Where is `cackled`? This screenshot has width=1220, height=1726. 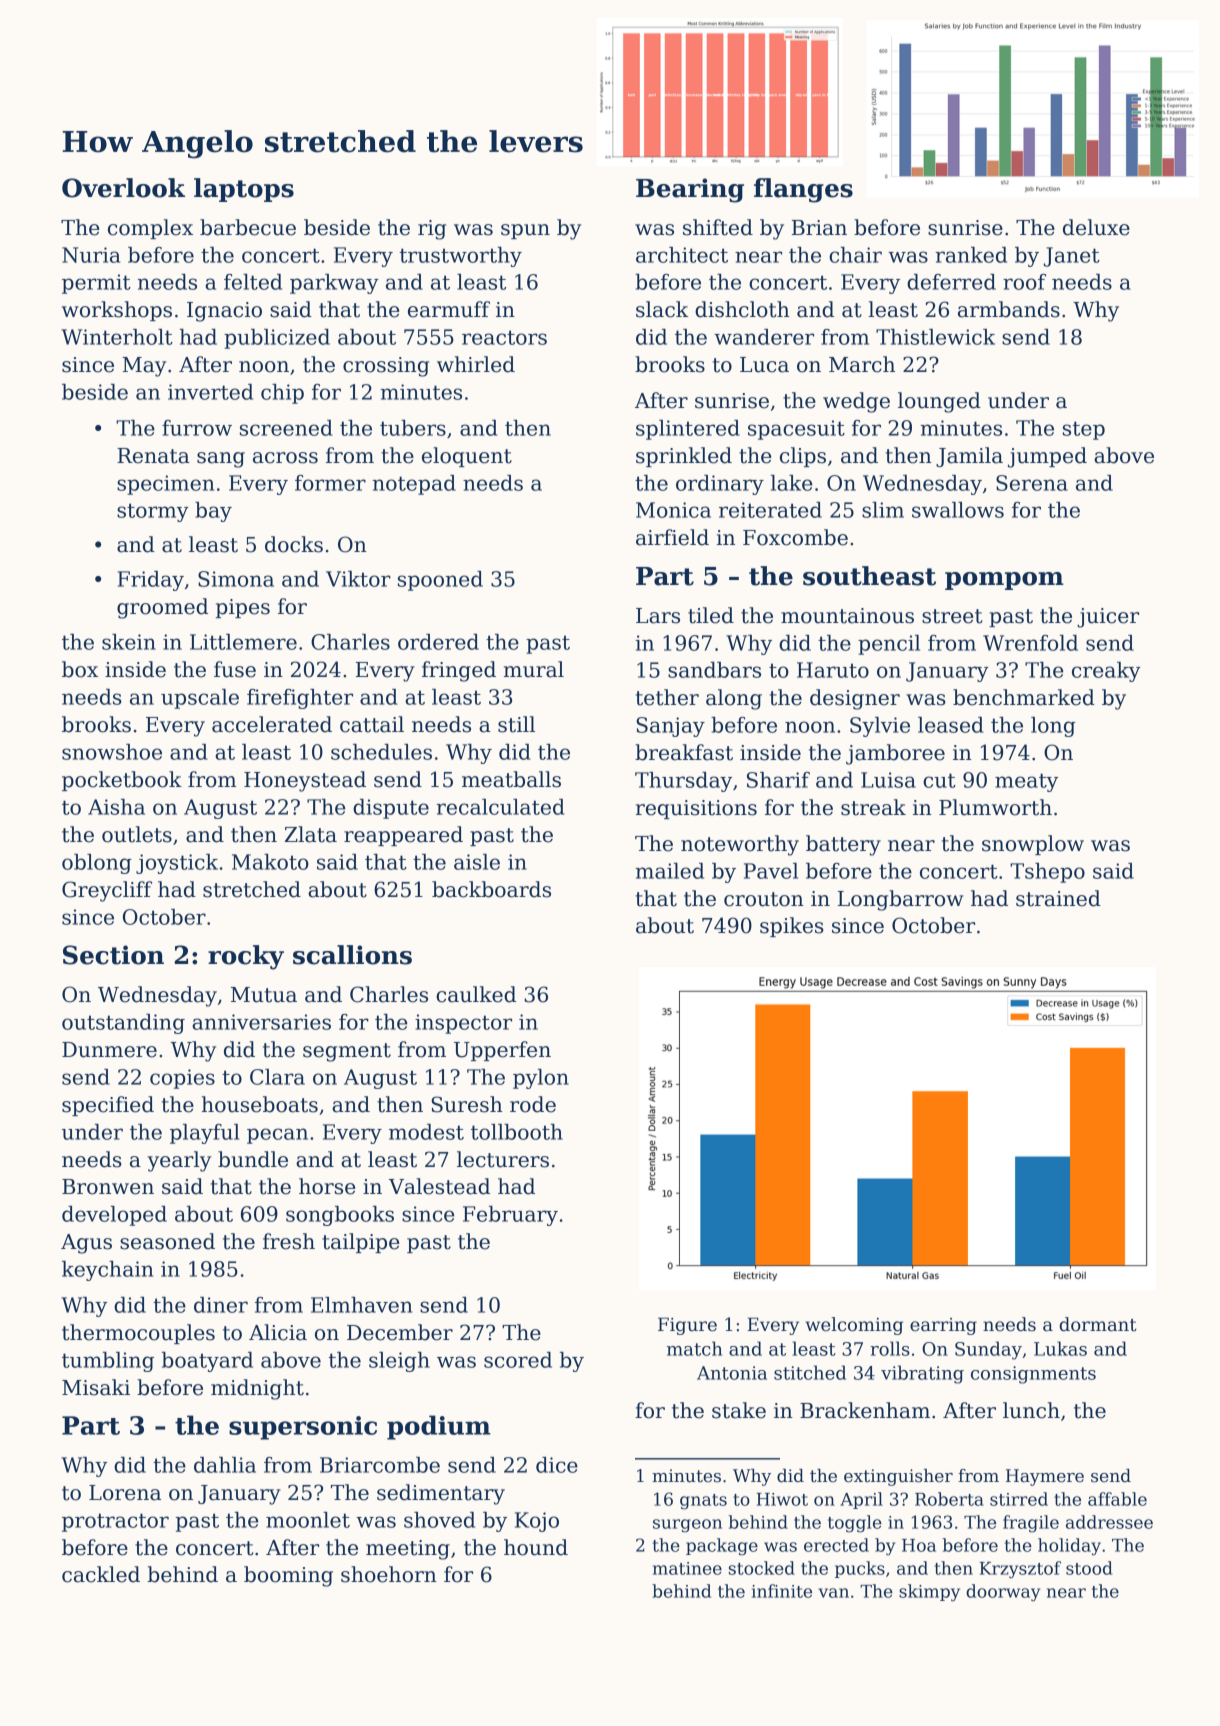
cackled is located at coordinates (101, 1574).
